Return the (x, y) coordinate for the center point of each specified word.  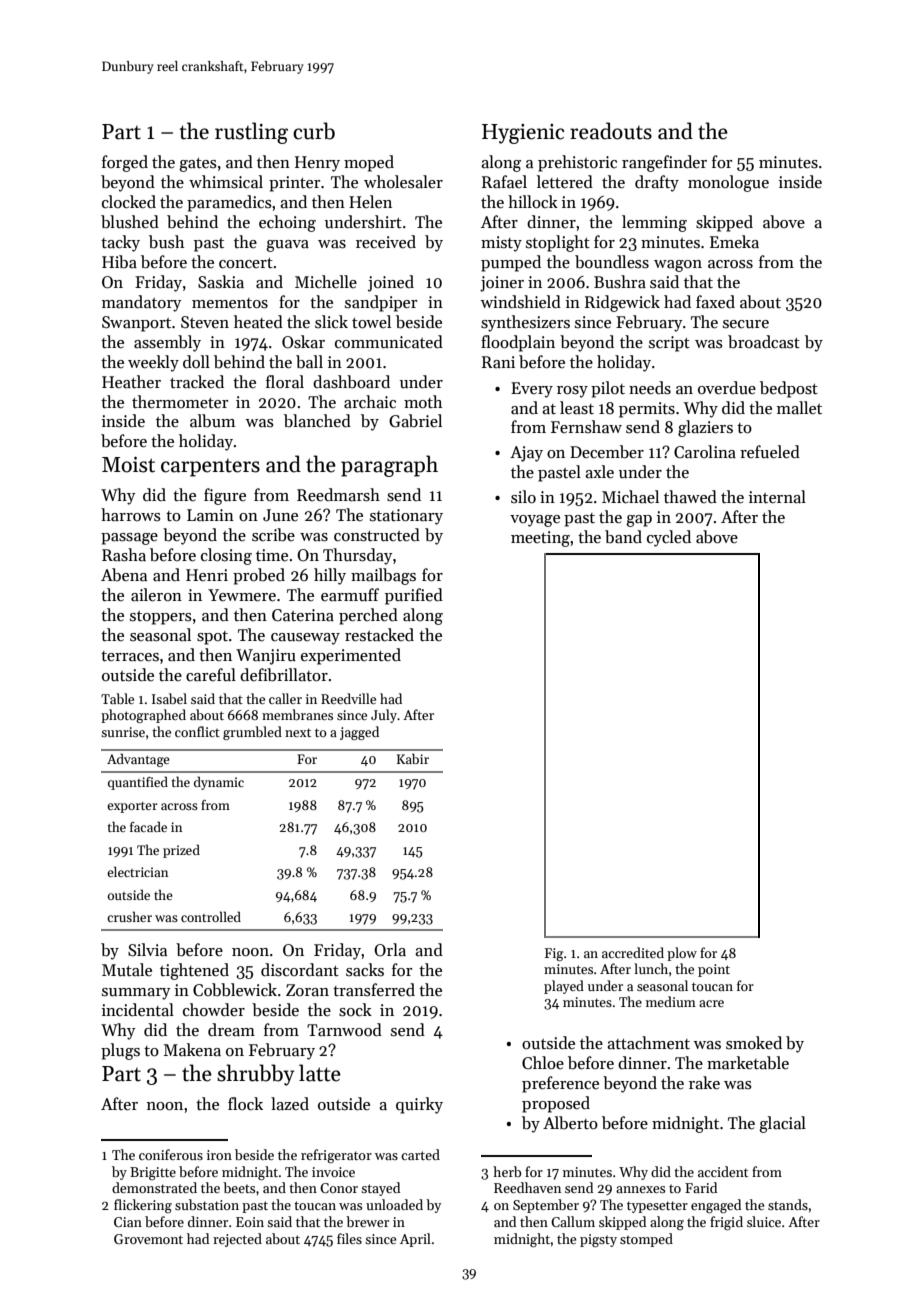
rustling (251, 133)
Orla (390, 950)
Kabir (413, 758)
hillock (533, 202)
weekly (153, 363)
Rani (498, 362)
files (349, 1238)
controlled (211, 916)
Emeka (734, 242)
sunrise (123, 732)
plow (682, 954)
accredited (633, 952)
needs (650, 388)
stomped (646, 1240)
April (415, 1240)
